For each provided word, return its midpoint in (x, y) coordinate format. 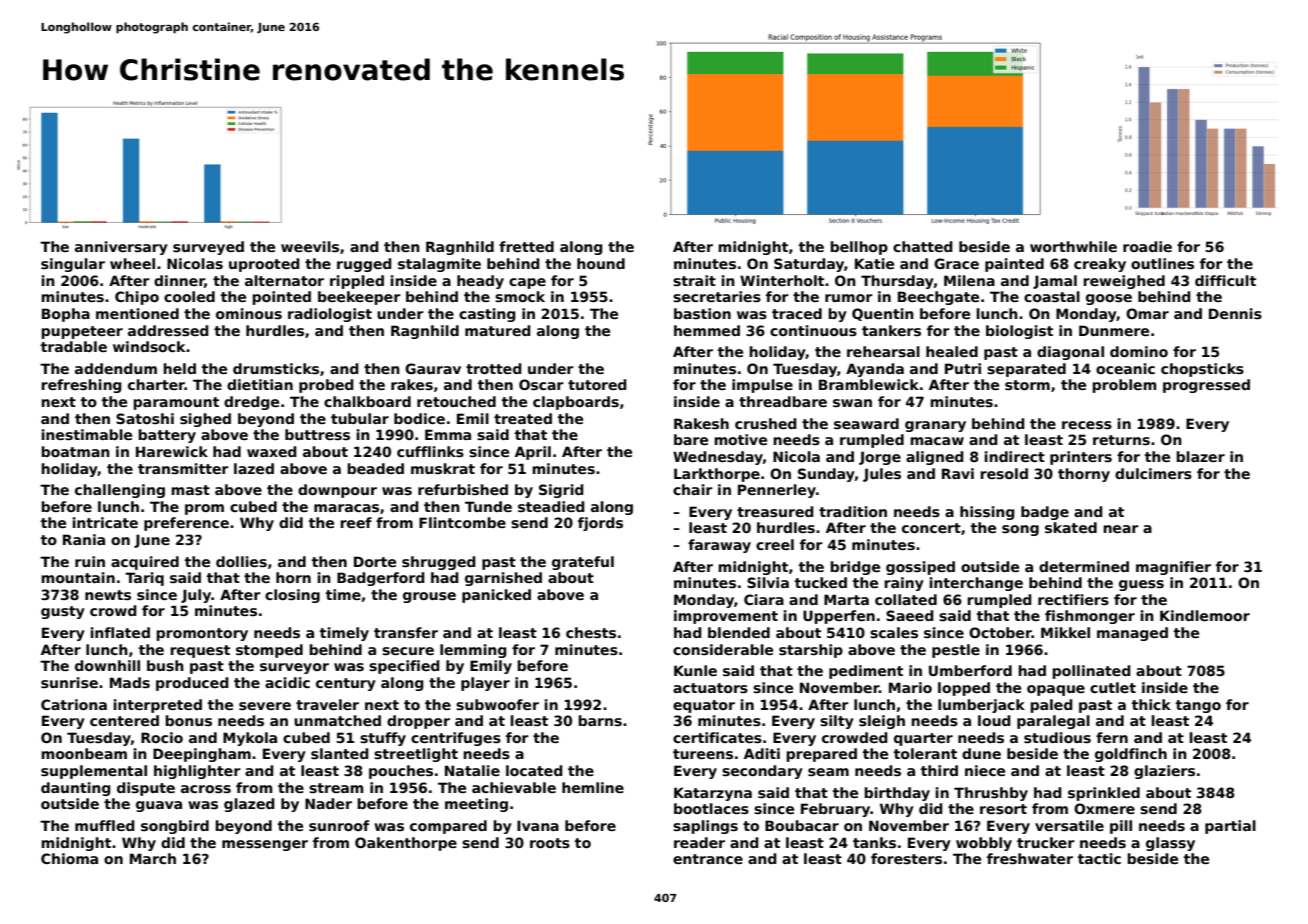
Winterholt (782, 280)
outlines (1162, 263)
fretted (526, 246)
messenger (265, 845)
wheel (132, 263)
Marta (846, 599)
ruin (90, 561)
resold (1004, 473)
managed (1132, 634)
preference (186, 524)
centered (124, 720)
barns (600, 720)
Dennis (1235, 313)
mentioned (137, 313)
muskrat (443, 468)
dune (981, 753)
